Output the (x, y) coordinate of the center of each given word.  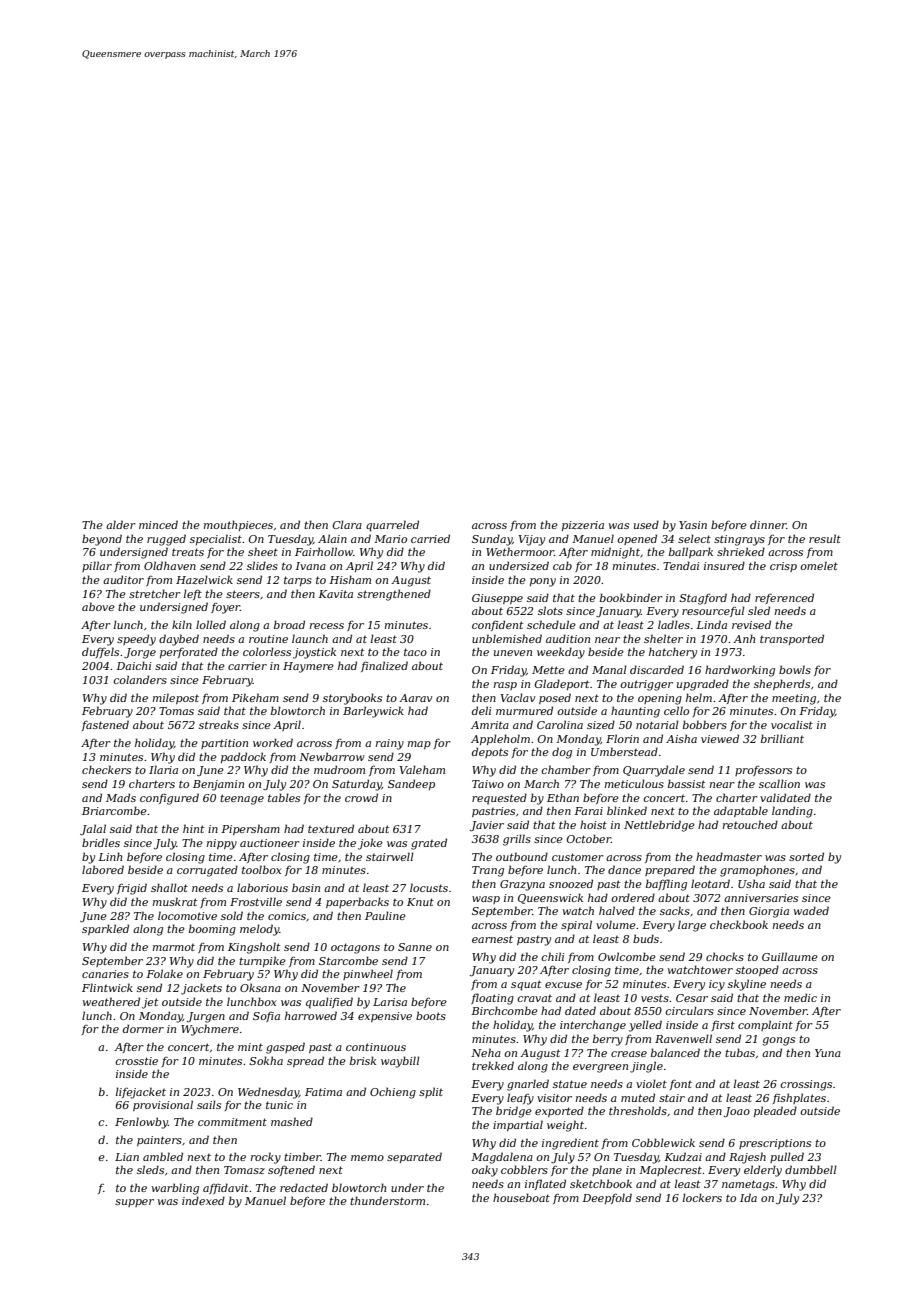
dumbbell (811, 1169)
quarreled (392, 526)
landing (792, 812)
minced (158, 524)
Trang (488, 871)
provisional (163, 1105)
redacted (304, 1187)
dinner (768, 524)
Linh (110, 856)
